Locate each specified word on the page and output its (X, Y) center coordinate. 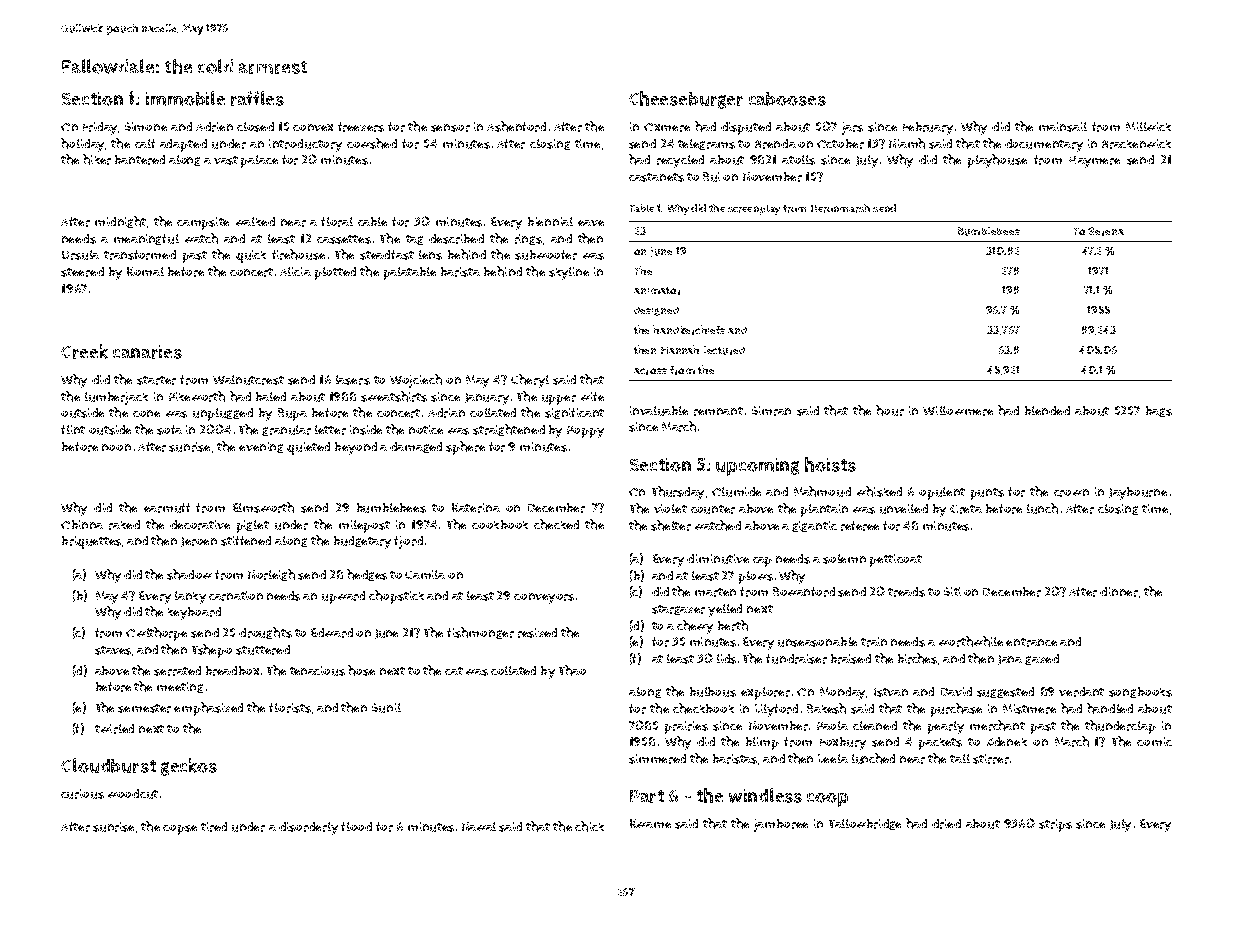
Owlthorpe (156, 634)
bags (1159, 411)
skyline (569, 273)
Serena (1106, 231)
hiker (97, 159)
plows (756, 577)
